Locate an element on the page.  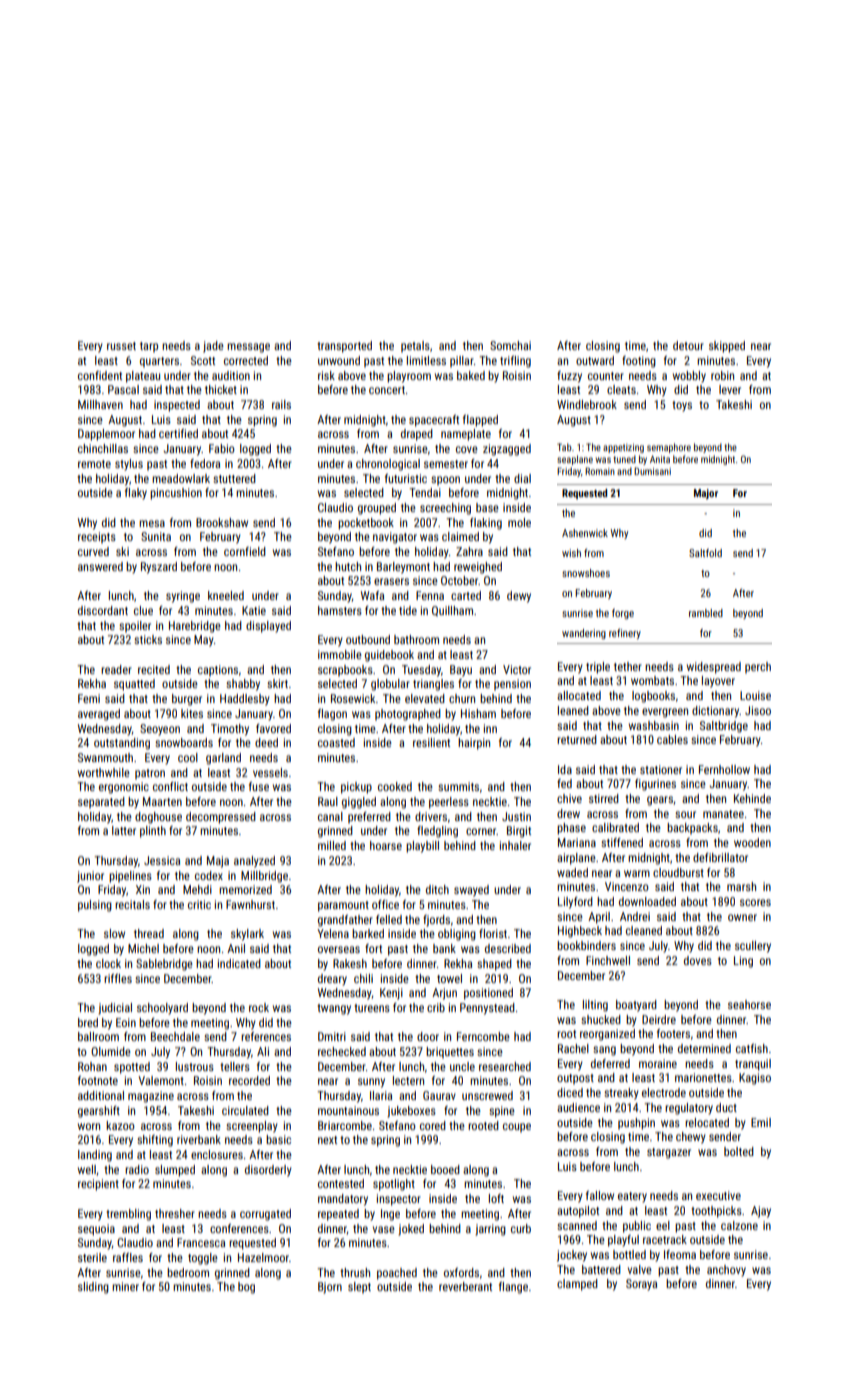
sliding is located at coordinates (93, 1288).
